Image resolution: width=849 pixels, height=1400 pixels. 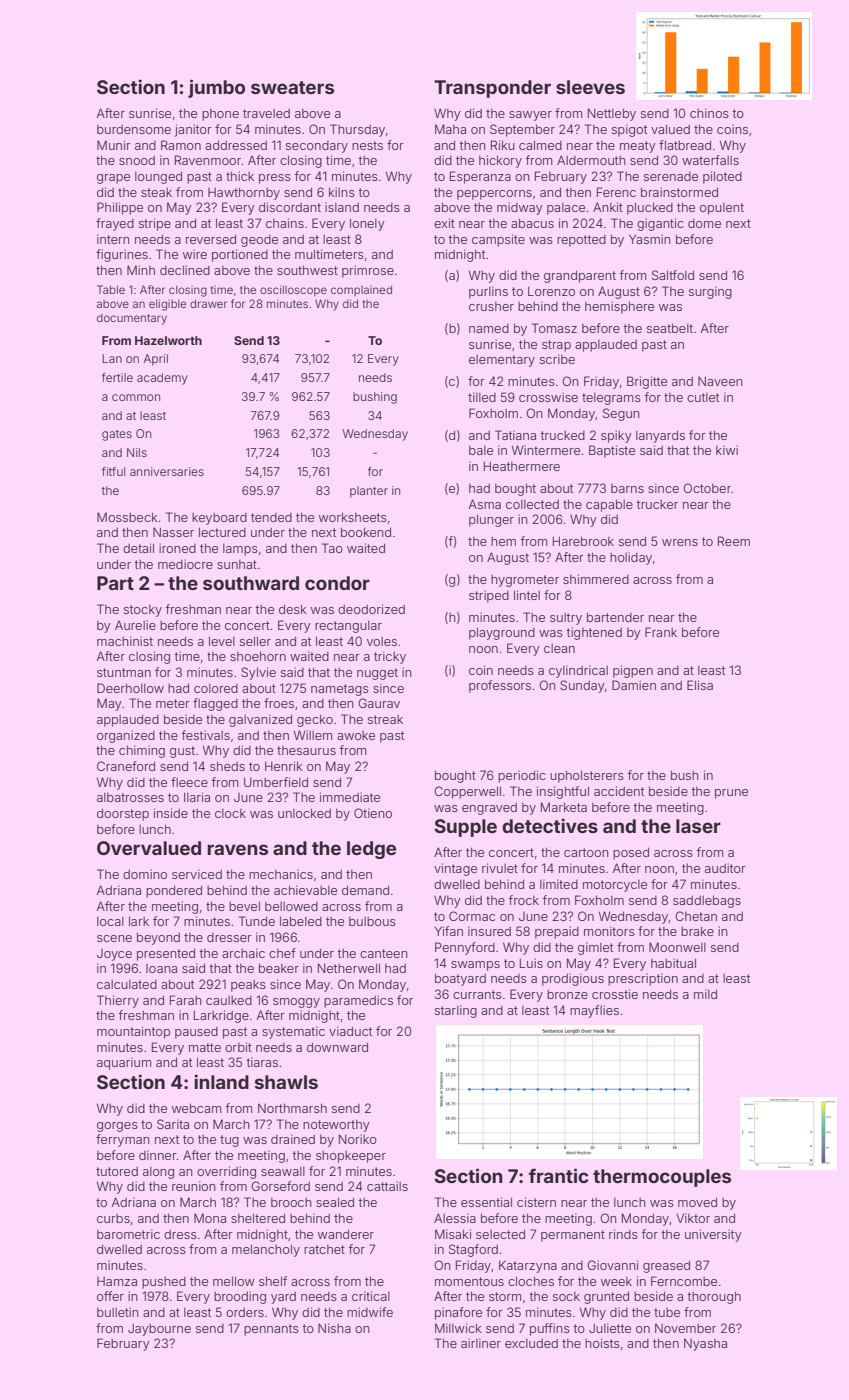 What do you see at coordinates (317, 147) in the image?
I see `secondary` at bounding box center [317, 147].
